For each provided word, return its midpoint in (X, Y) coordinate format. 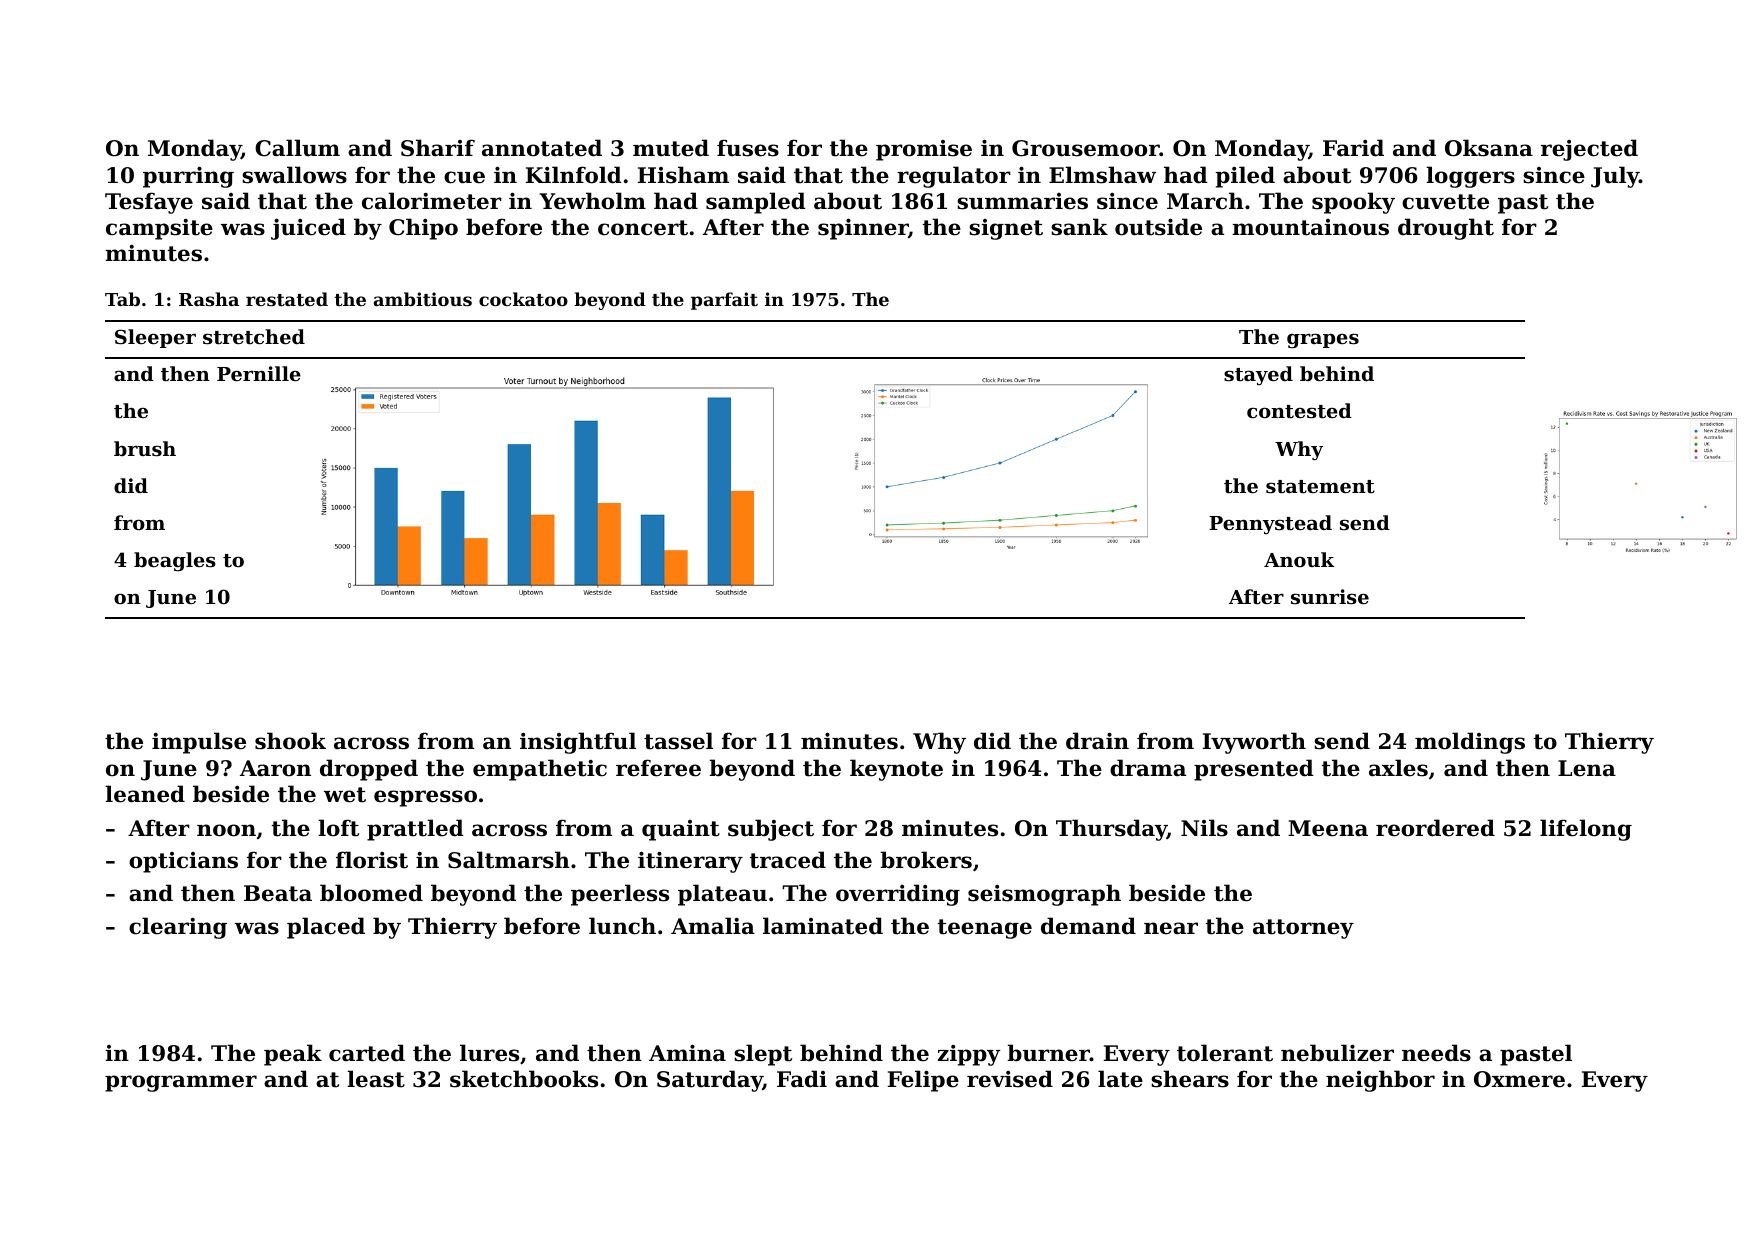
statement (1320, 487)
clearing (178, 928)
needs (1436, 1053)
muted (671, 148)
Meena (1328, 828)
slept (763, 1055)
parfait (724, 301)
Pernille (259, 373)
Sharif (438, 148)
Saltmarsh (509, 860)
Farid (1353, 148)
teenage (985, 929)
